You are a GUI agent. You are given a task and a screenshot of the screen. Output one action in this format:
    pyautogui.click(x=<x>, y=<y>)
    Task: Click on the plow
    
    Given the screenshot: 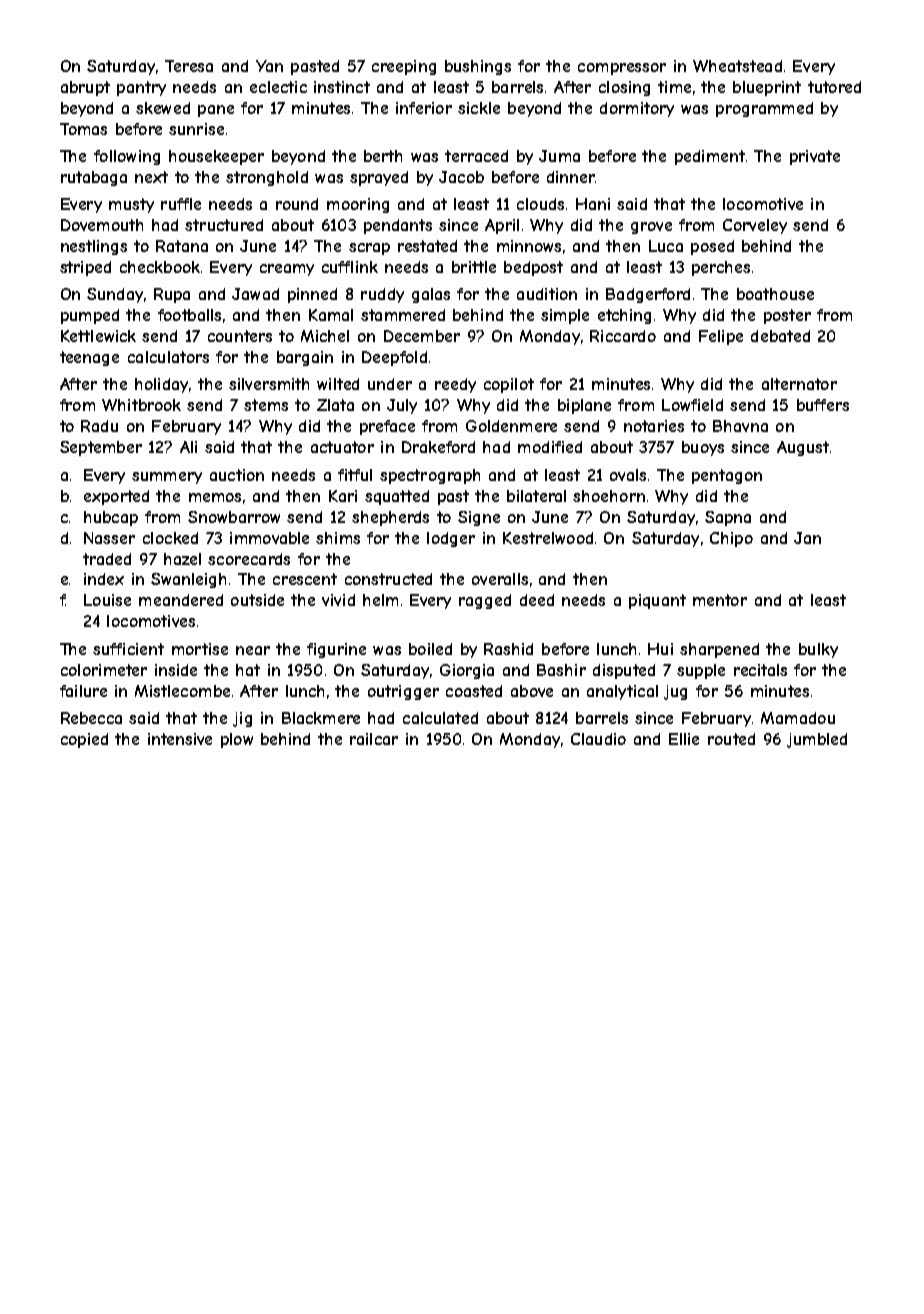 What is the action you would take?
    pyautogui.click(x=237, y=740)
